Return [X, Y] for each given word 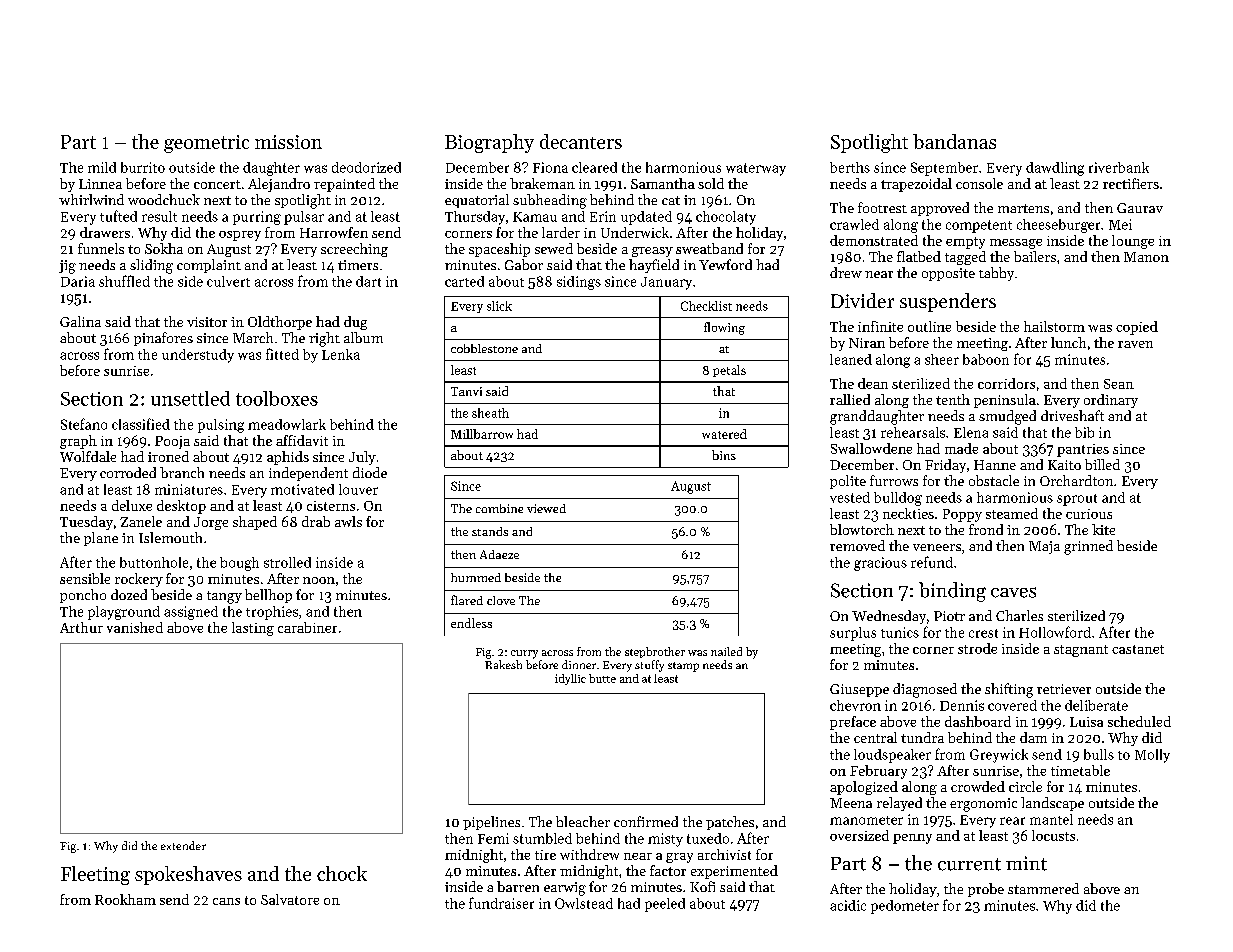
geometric [206, 144]
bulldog [898, 499]
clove [501, 600]
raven [1135, 344]
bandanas [954, 141]
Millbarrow [482, 434]
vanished [135, 627]
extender [183, 845]
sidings [579, 283]
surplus [853, 634]
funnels [101, 248]
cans [226, 901]
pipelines [491, 823]
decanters [581, 141]
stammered [1043, 888]
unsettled [190, 398]
